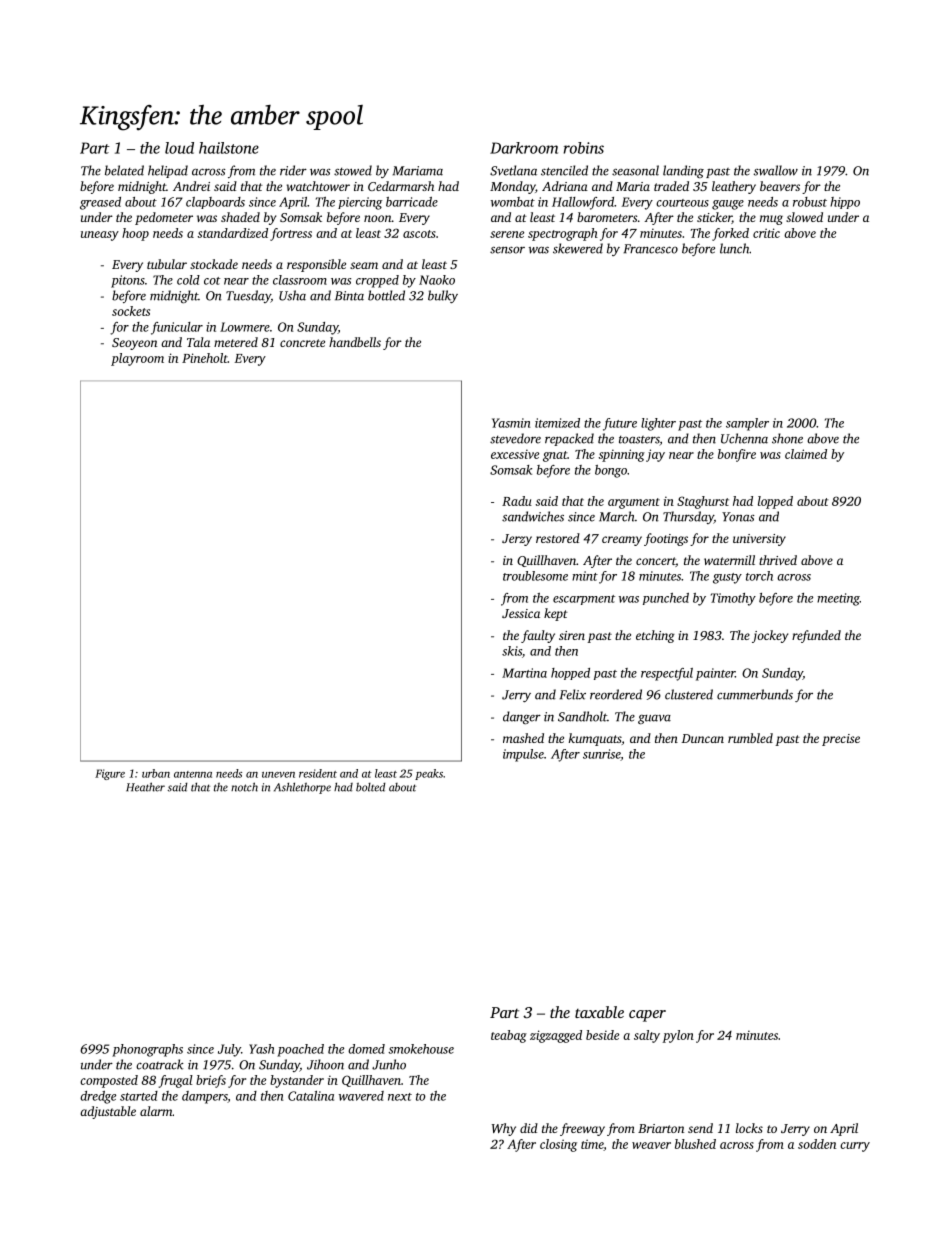 The image size is (952, 1233). Describe the element at coordinates (443, 296) in the screenshot. I see `bulky` at that location.
